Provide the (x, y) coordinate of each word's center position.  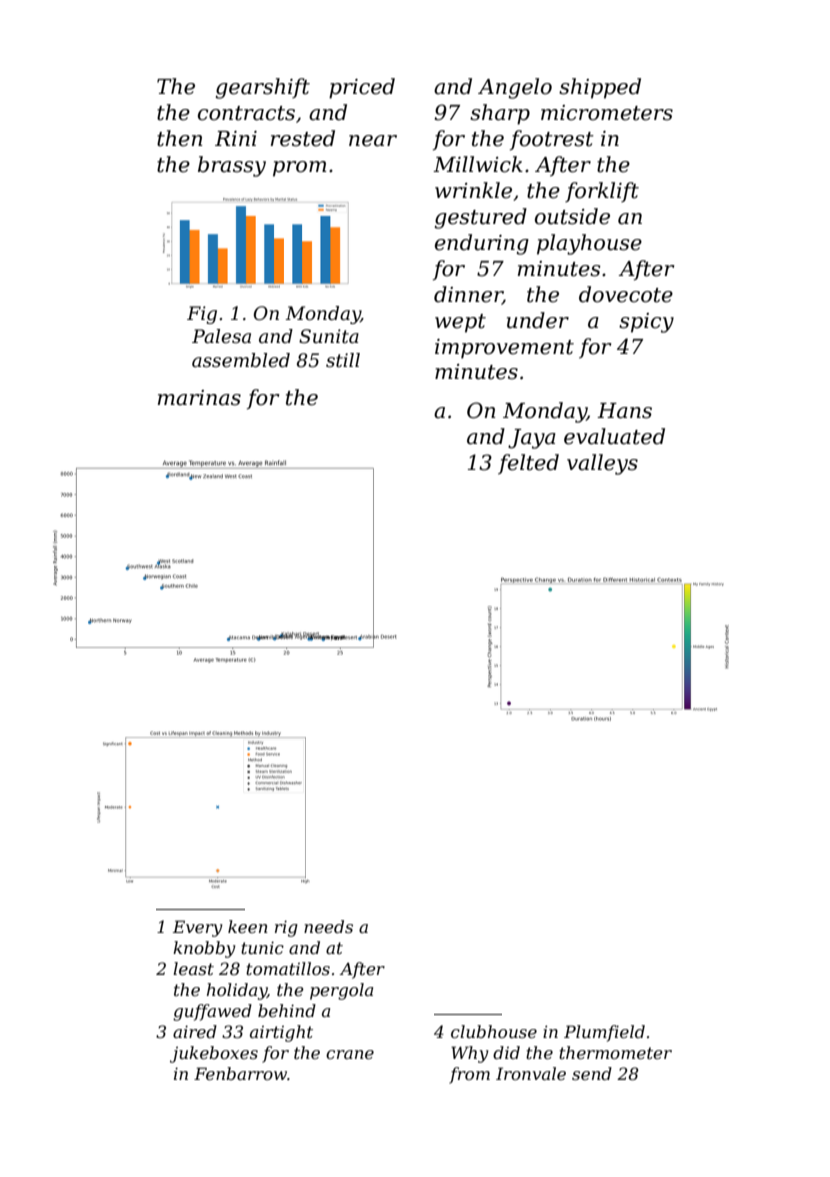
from (469, 1075)
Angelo (515, 88)
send (592, 1073)
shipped (600, 88)
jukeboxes (214, 1054)
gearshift (262, 88)
